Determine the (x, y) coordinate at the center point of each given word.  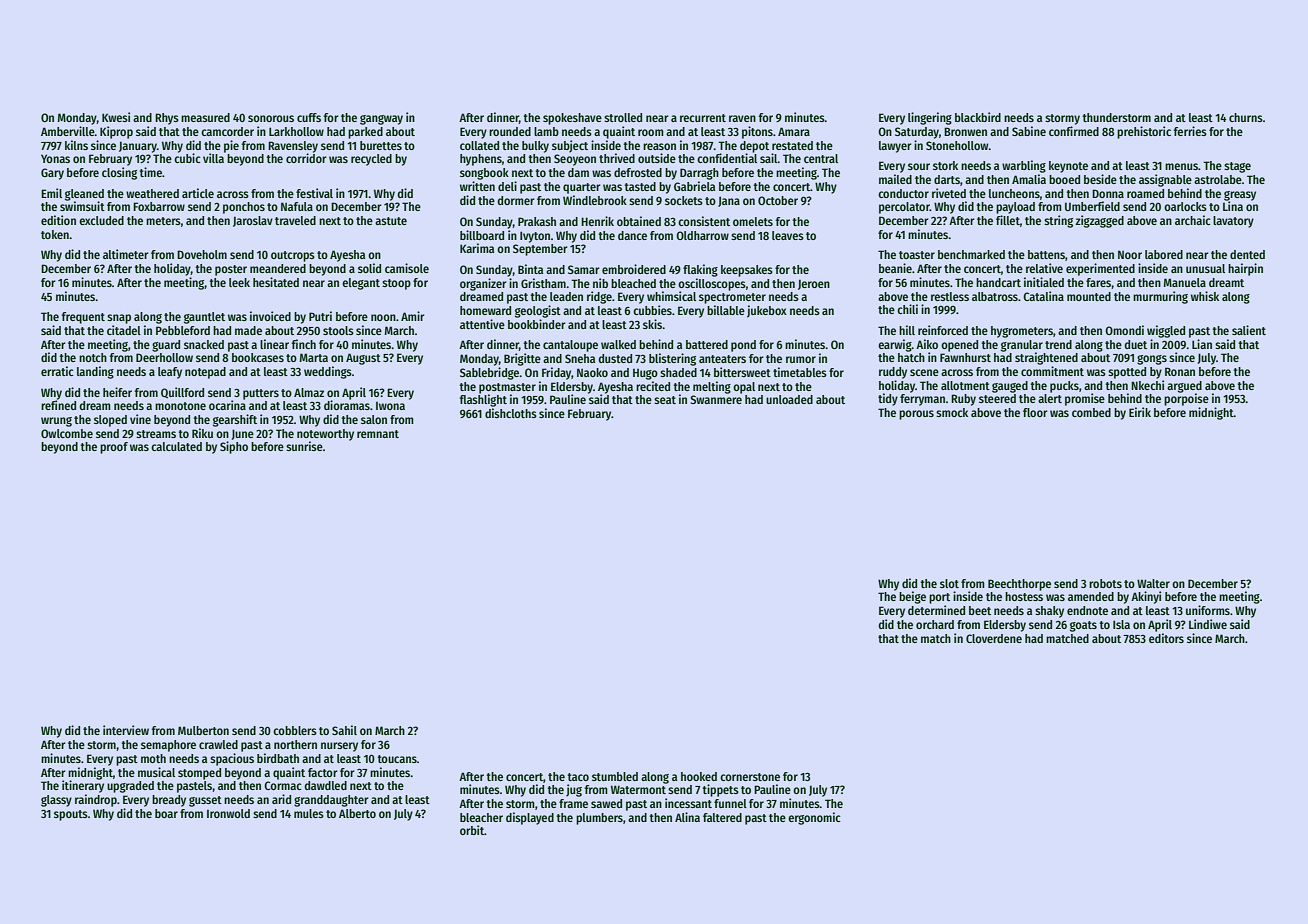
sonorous (271, 118)
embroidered (634, 269)
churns (1246, 117)
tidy (888, 399)
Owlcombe (67, 433)
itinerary (83, 786)
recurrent (703, 118)
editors (1166, 638)
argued (1184, 387)
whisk (1205, 296)
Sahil (344, 730)
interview (126, 730)
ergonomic (814, 818)
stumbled (615, 776)
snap (119, 319)
